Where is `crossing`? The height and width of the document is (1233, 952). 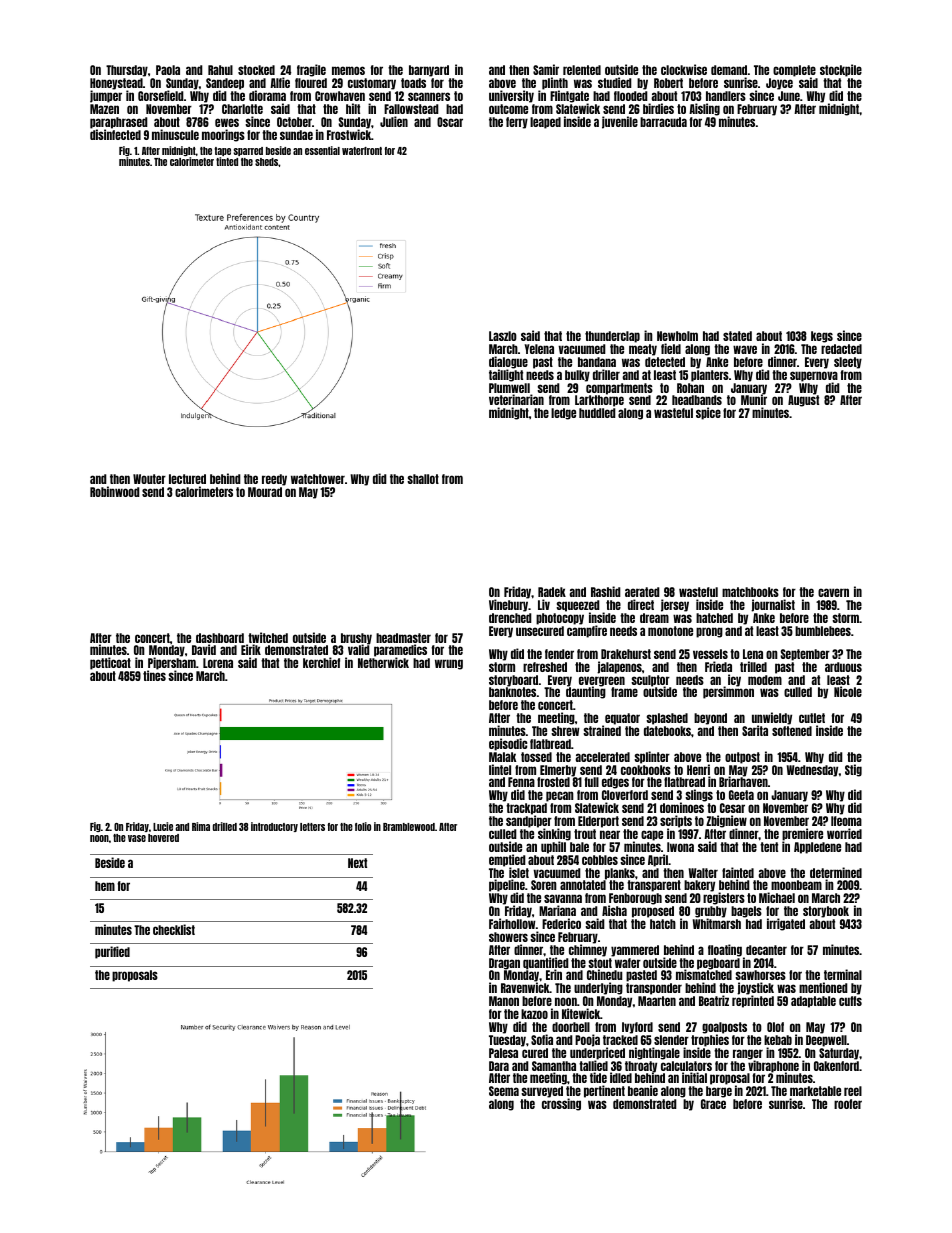 crossing is located at coordinates (561, 1105).
